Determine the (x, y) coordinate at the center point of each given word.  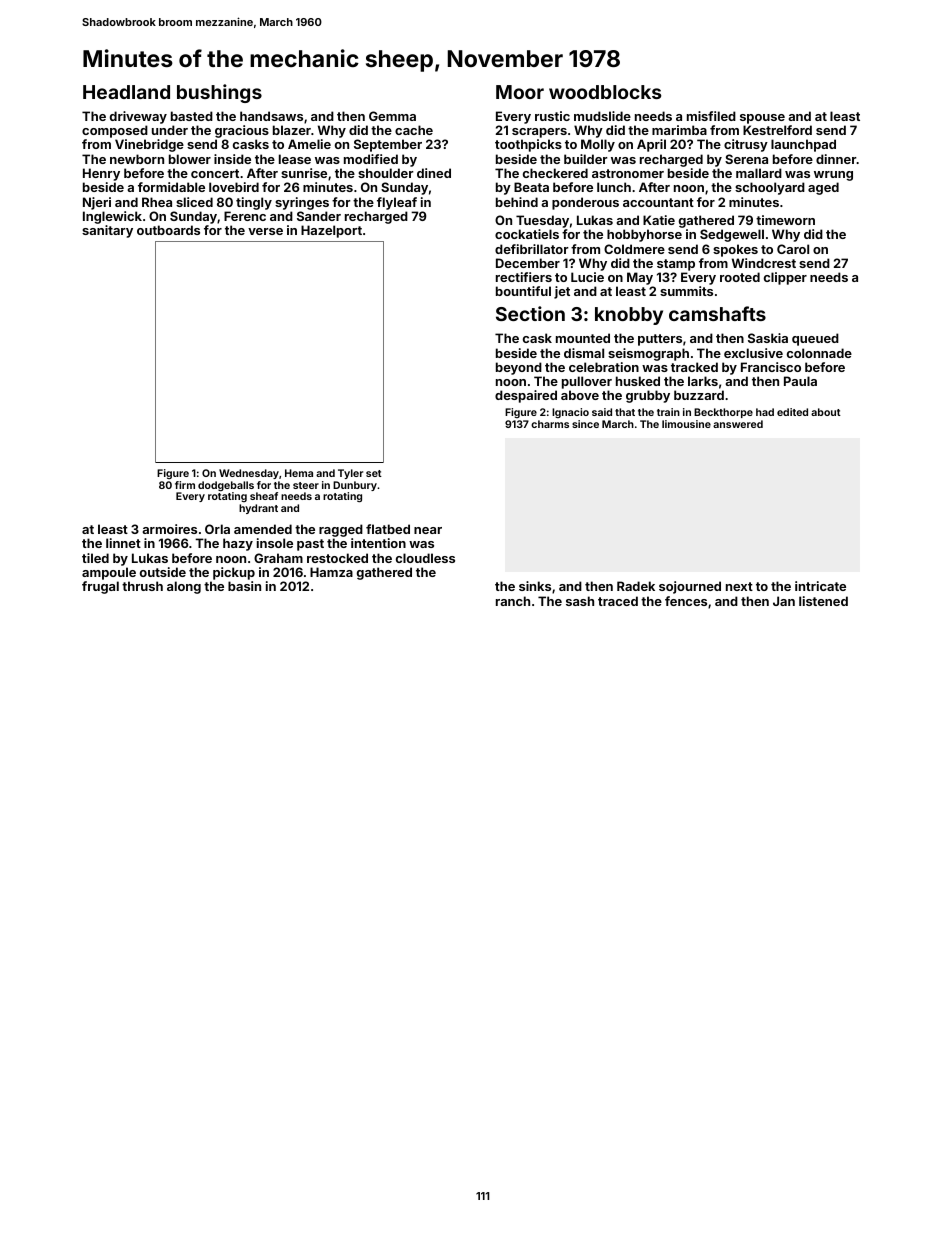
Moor (520, 92)
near (428, 530)
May (640, 278)
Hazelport (331, 231)
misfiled (711, 116)
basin (244, 586)
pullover (587, 382)
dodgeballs (226, 486)
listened (823, 601)
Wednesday (249, 474)
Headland (126, 92)
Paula (800, 381)
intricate (820, 586)
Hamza (331, 572)
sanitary (107, 231)
